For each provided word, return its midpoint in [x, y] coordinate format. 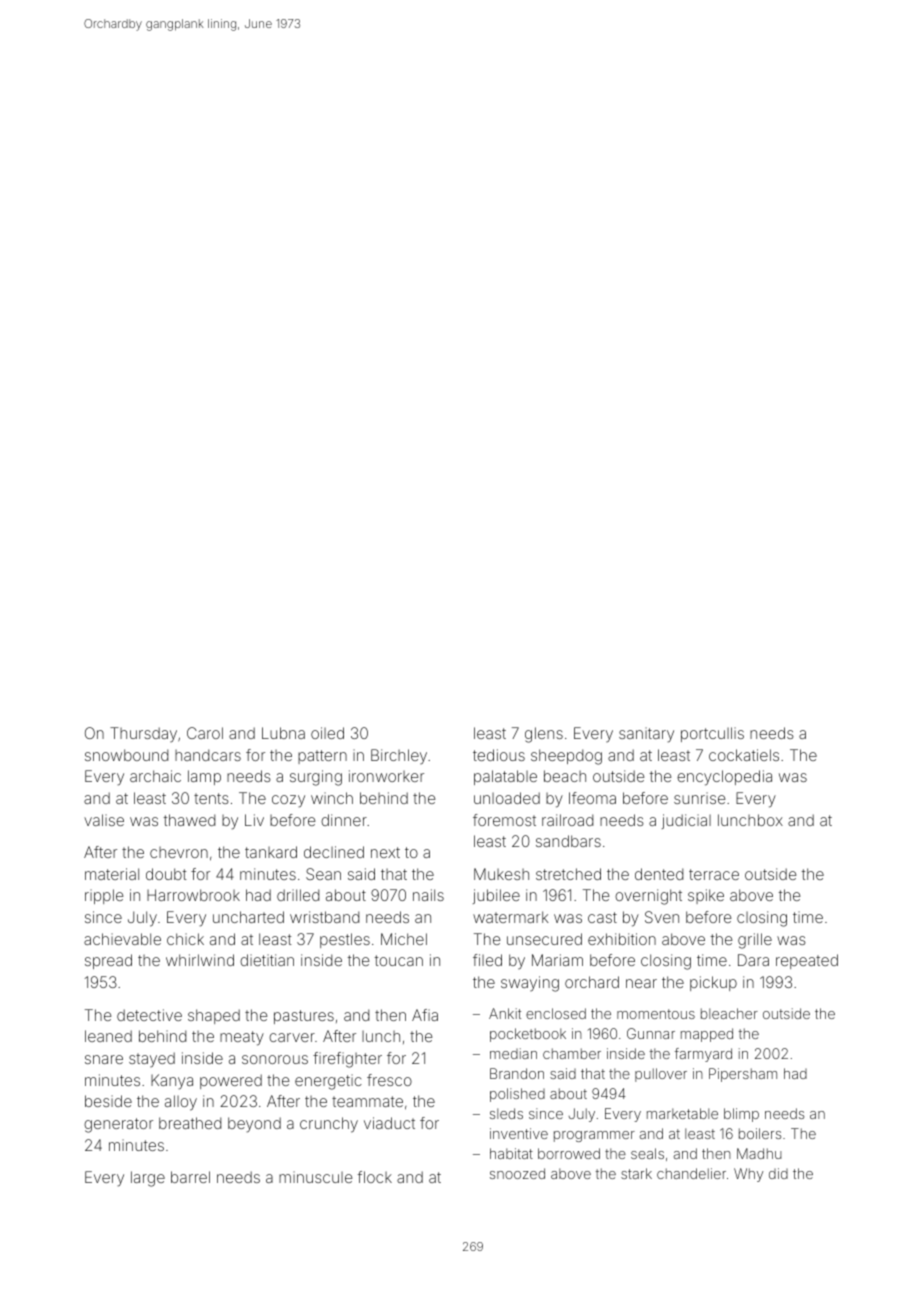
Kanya [172, 1082]
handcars [208, 755]
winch [332, 798]
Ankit [505, 1013]
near [641, 983]
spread [108, 961]
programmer [594, 1136]
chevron [179, 852]
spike [706, 896]
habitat [511, 1153]
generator [118, 1125]
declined [334, 852]
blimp [741, 1115]
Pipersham [743, 1075]
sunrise [699, 798]
